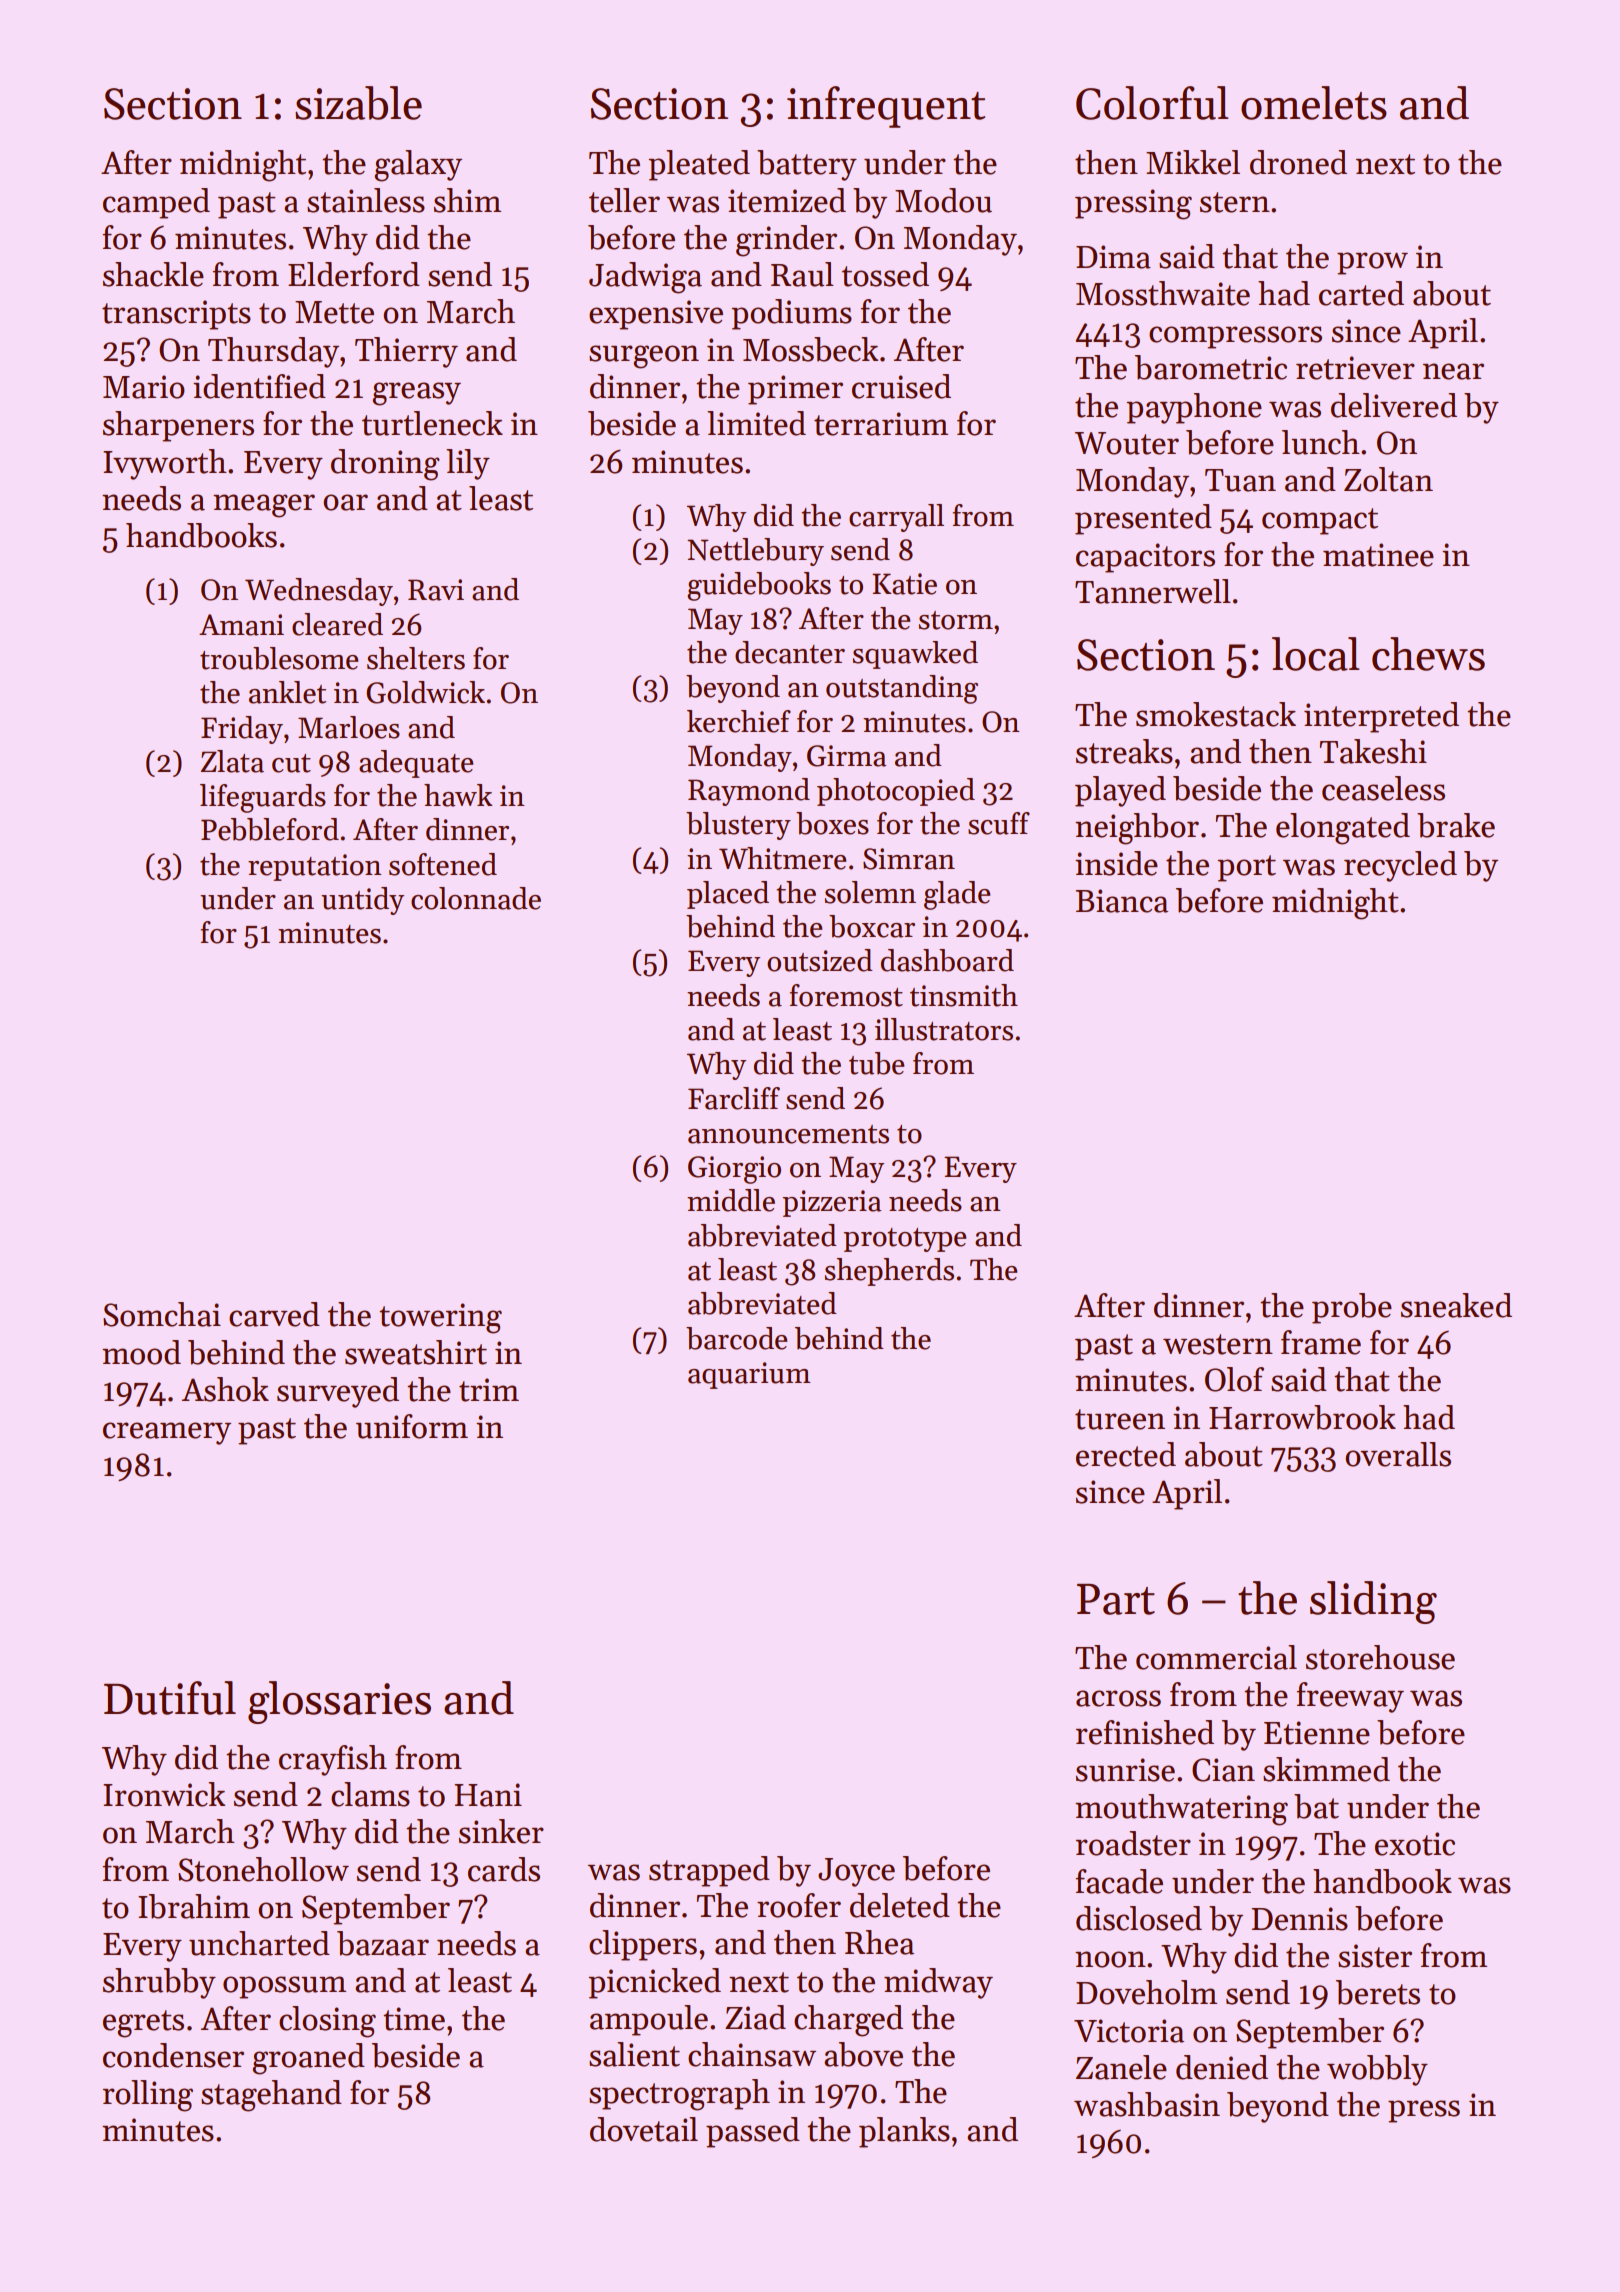 This document has width=1620, height=2292. Describe the element at coordinates (271, 2096) in the document. I see `stagehand` at that location.
